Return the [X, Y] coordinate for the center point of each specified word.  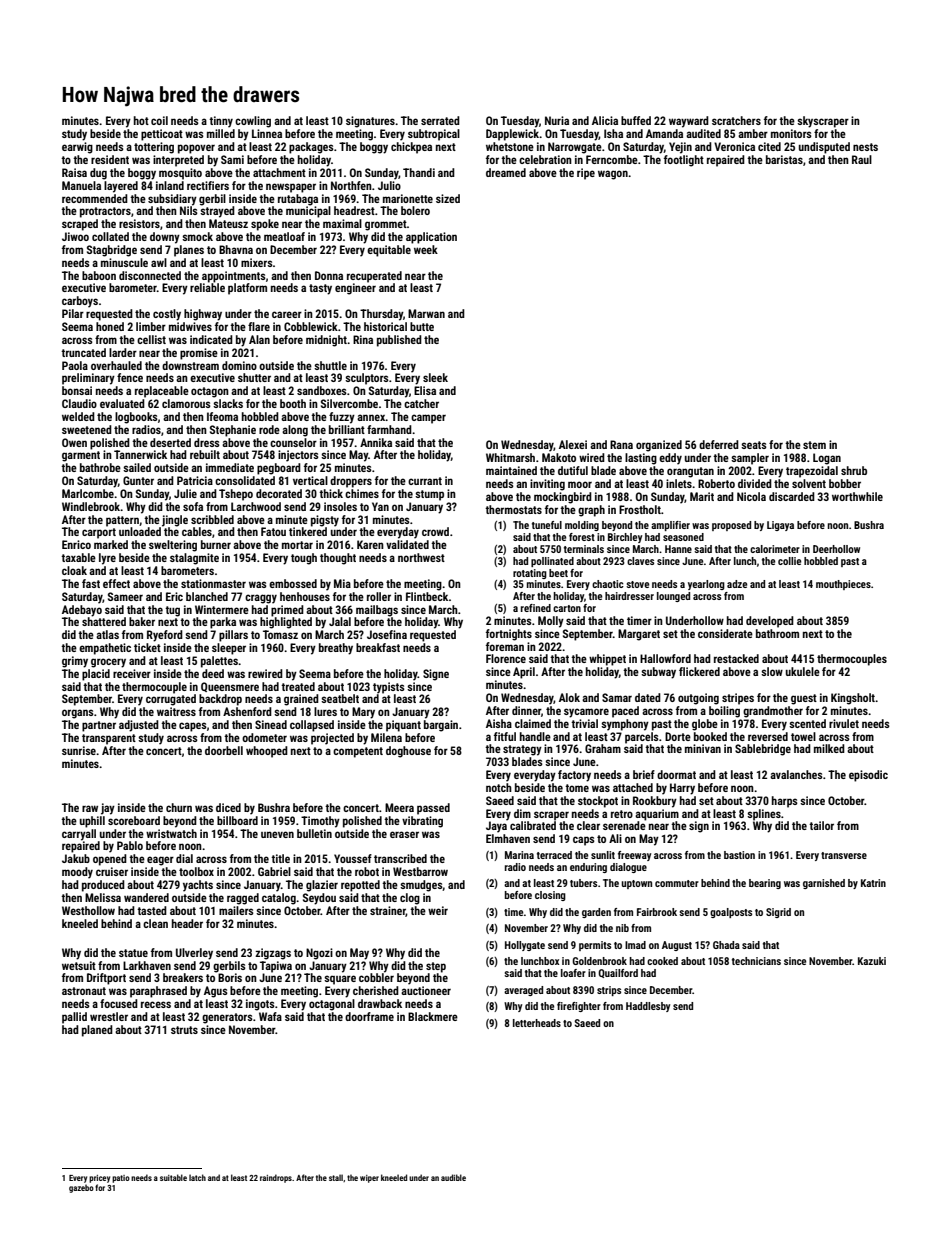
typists [389, 688]
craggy [261, 599]
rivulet [844, 723]
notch [499, 787]
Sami [232, 159]
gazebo [81, 1188]
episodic [868, 776]
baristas [784, 159]
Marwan [426, 313]
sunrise [79, 750]
